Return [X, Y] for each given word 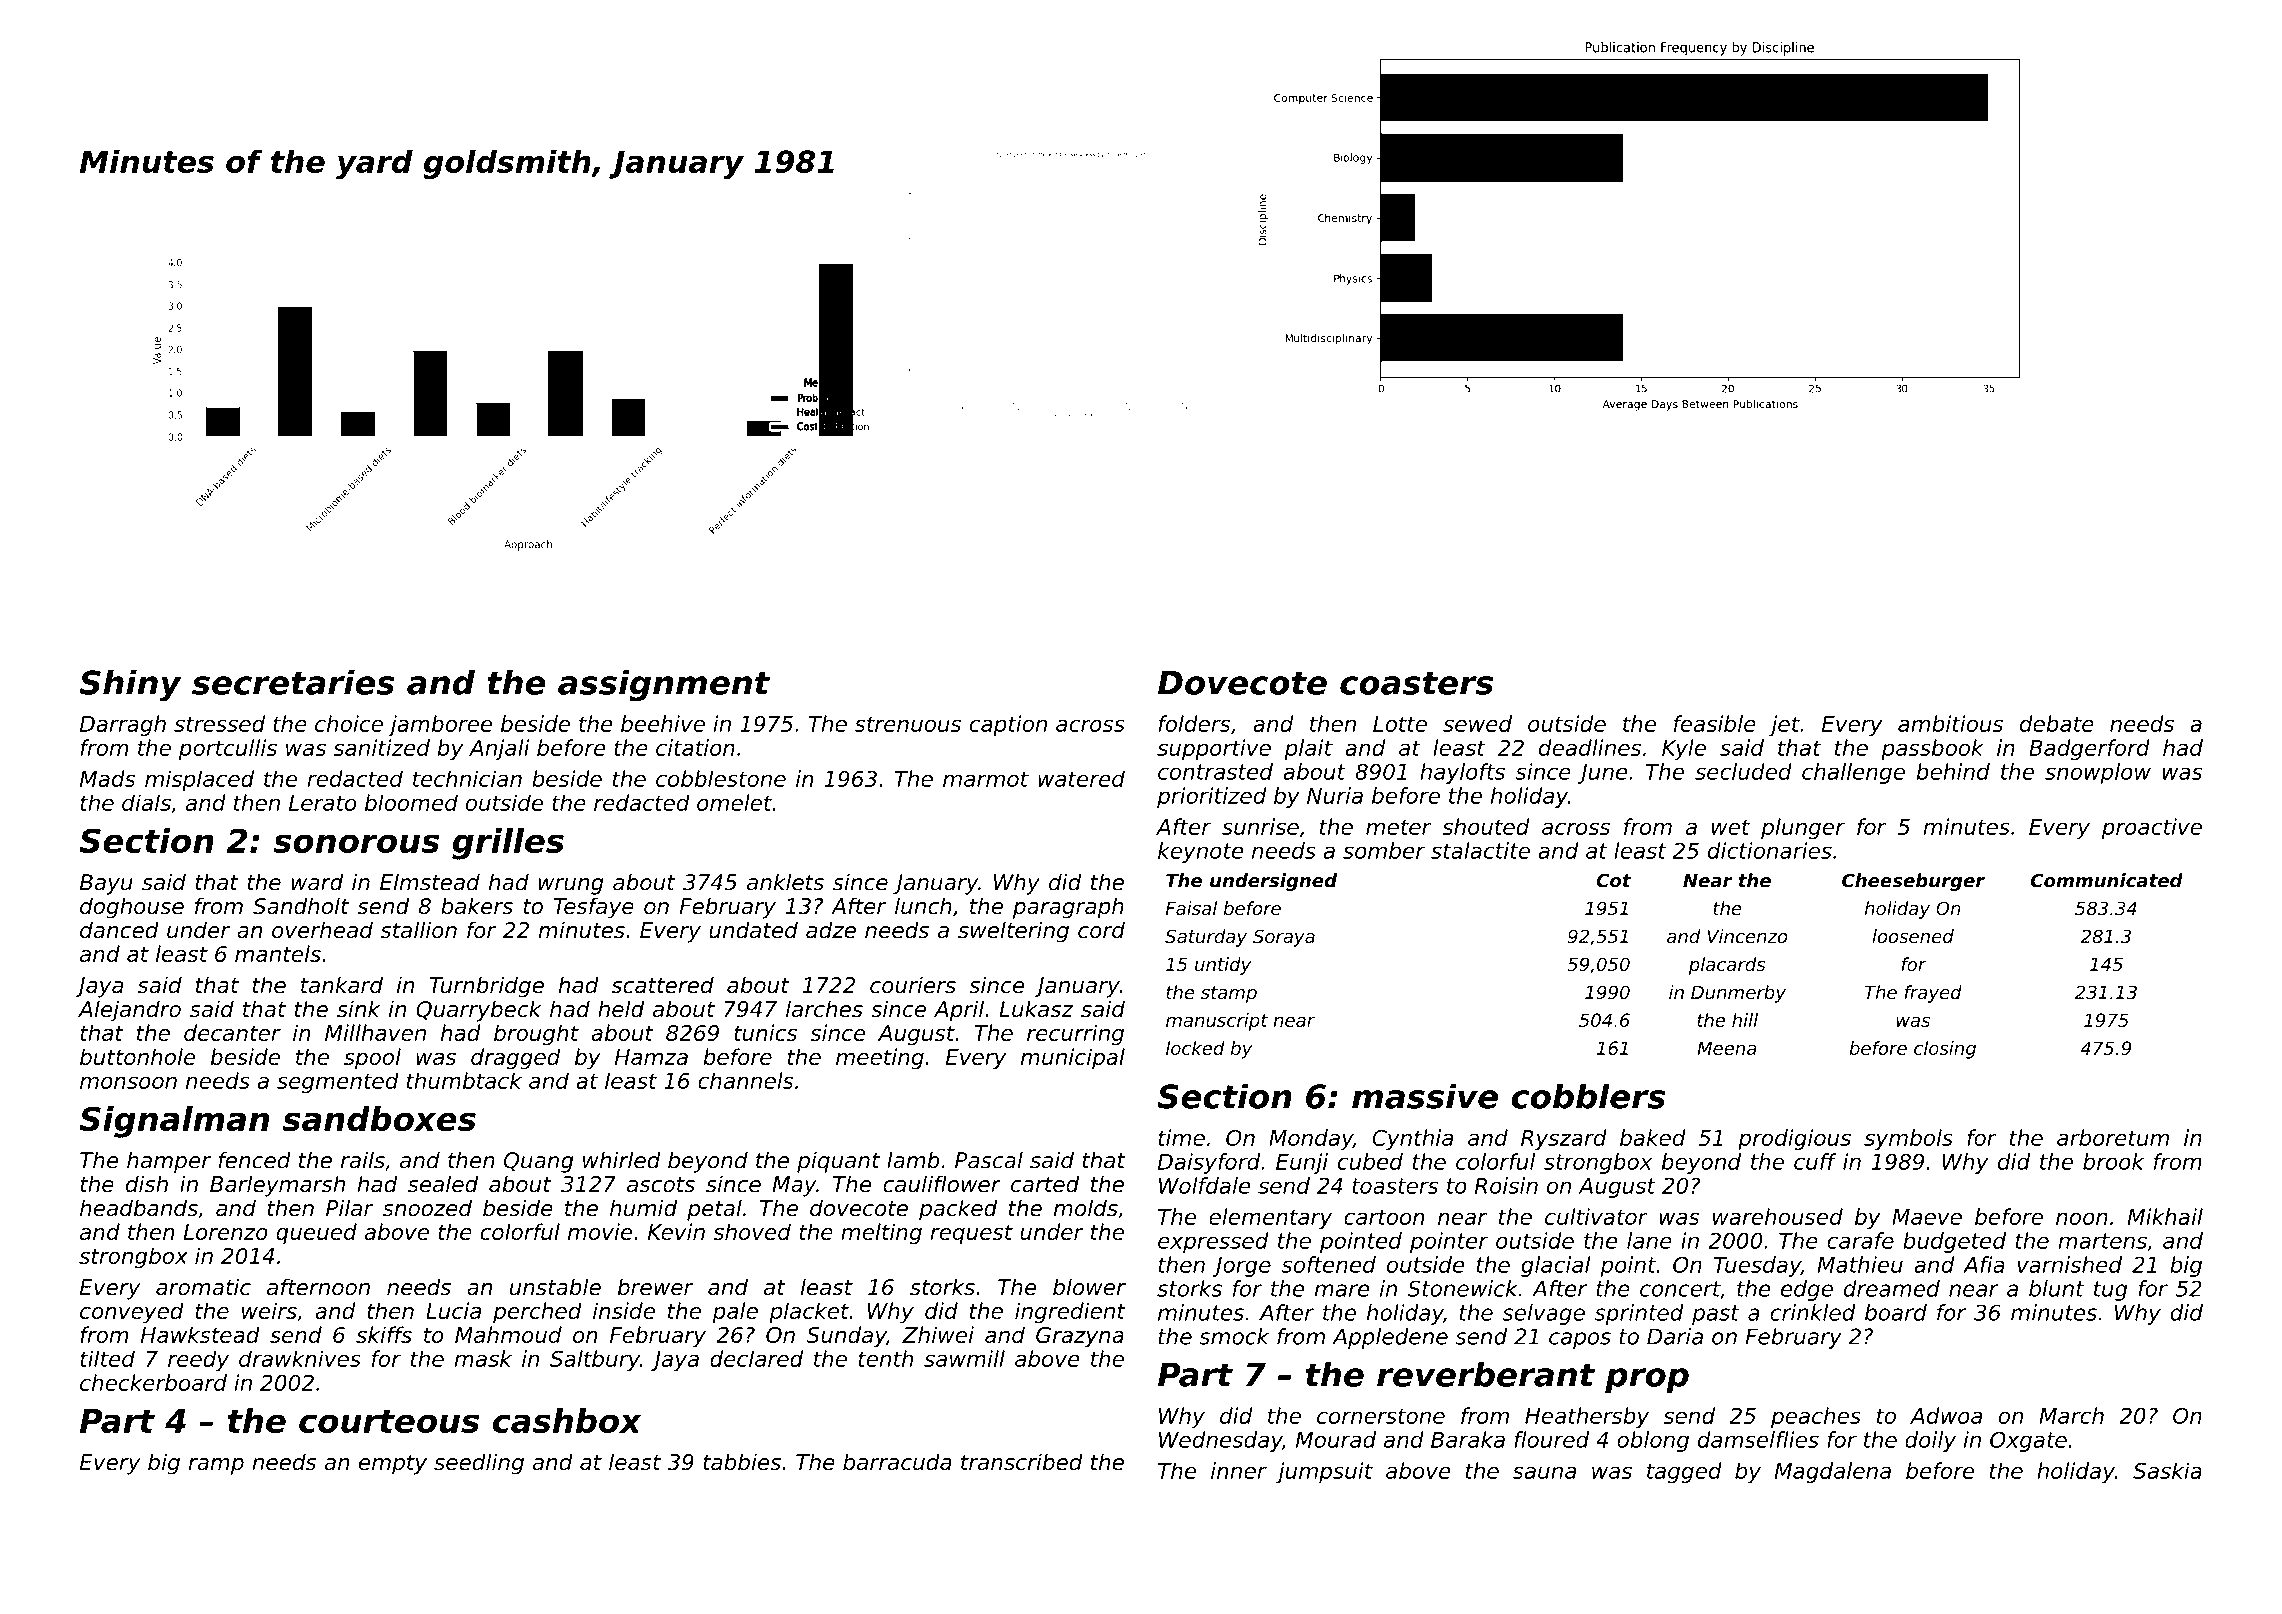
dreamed [1891, 1288]
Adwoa [1946, 1415]
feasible [1715, 723]
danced [119, 930]
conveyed [132, 1313]
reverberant [1486, 1374]
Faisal [1191, 908]
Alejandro [129, 1011]
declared [756, 1358]
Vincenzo [1747, 936]
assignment [664, 685]
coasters [1416, 683]
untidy [1223, 966]
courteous [389, 1421]
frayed [1933, 994]
